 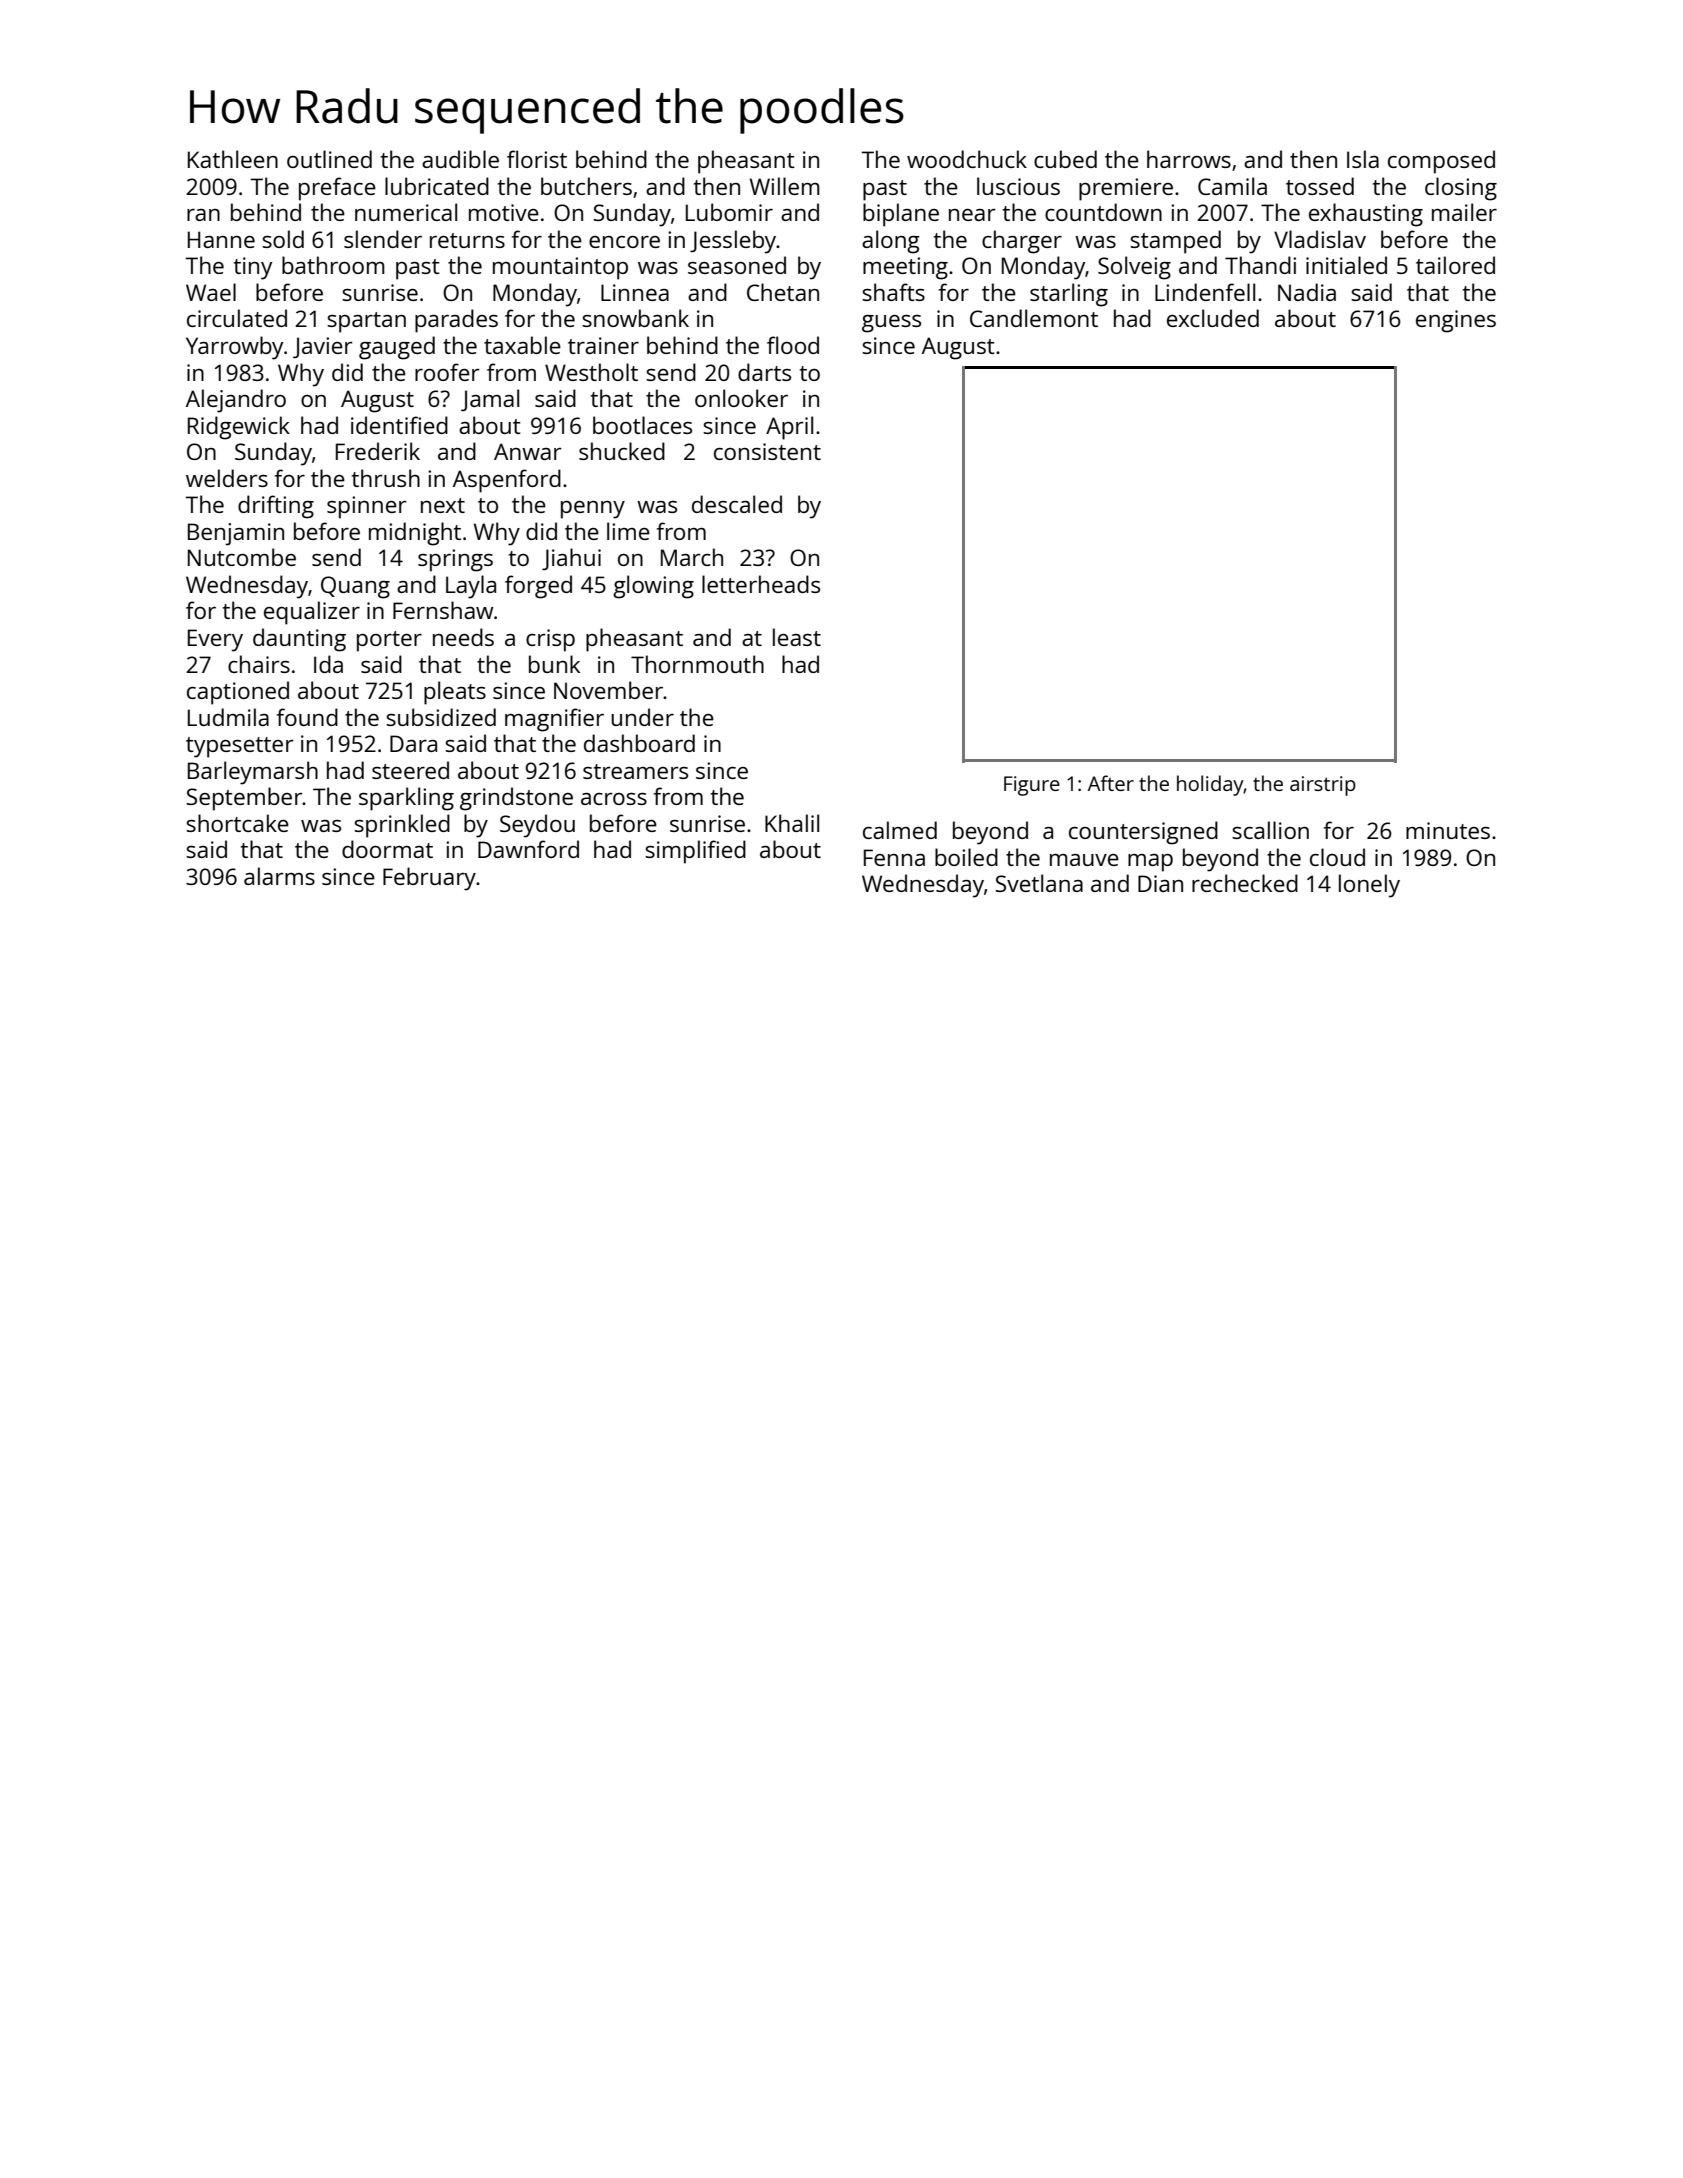 I want to click on dashboard, so click(x=639, y=743).
